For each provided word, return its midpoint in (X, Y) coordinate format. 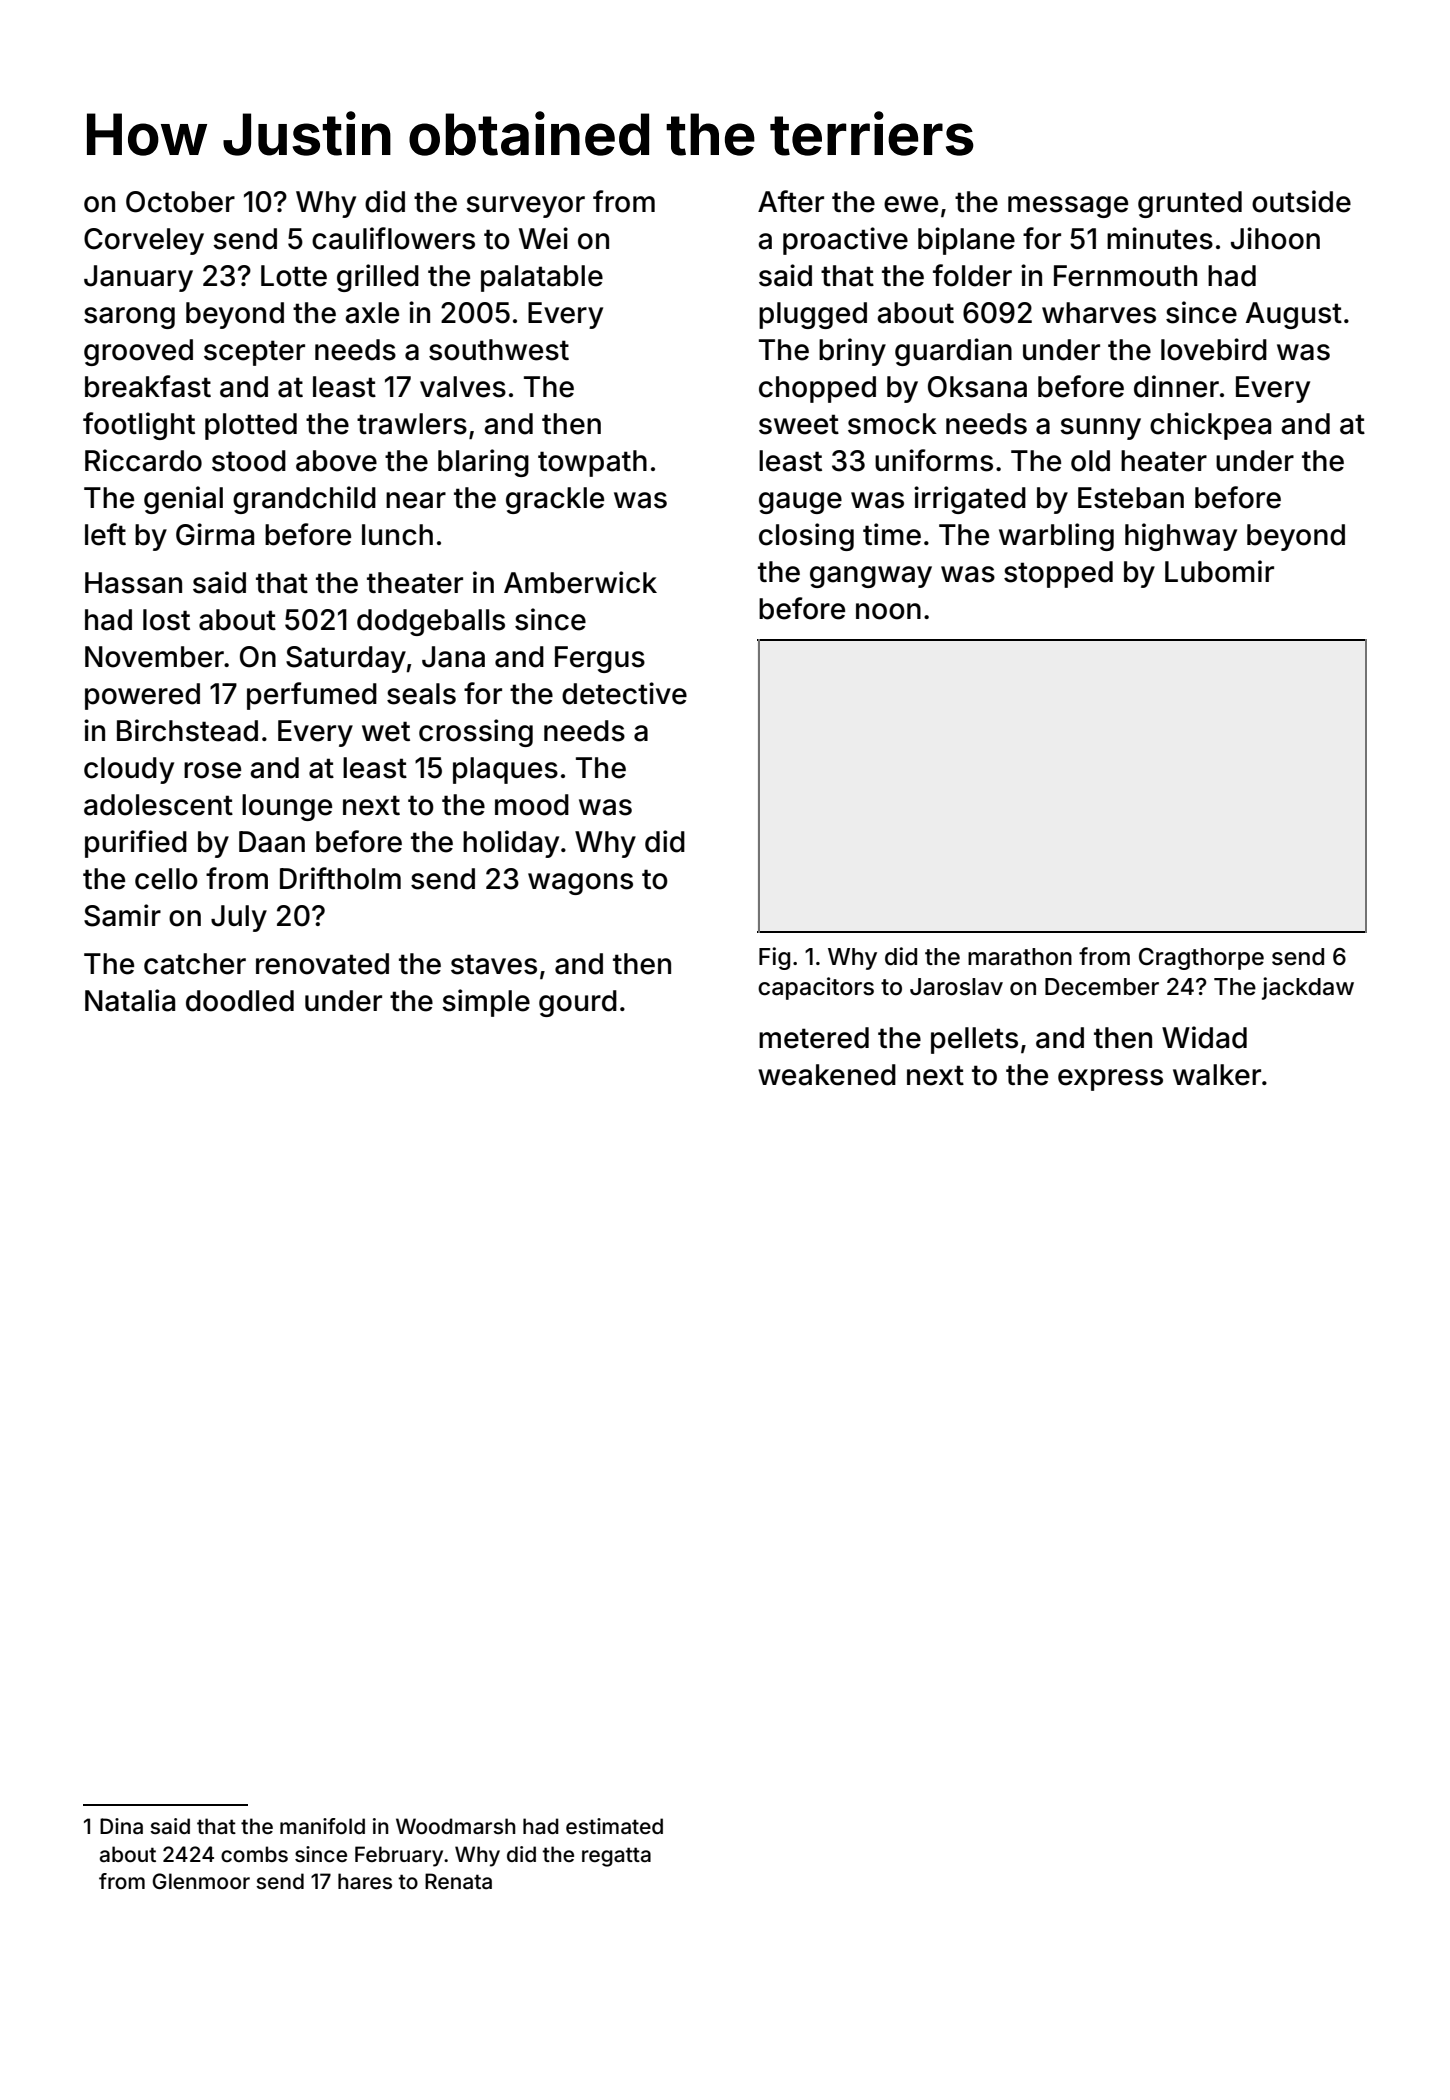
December (1102, 987)
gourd (578, 1003)
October (180, 202)
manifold (322, 1826)
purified (136, 844)
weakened (827, 1075)
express (1110, 1080)
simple (486, 1003)
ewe (911, 204)
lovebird (1214, 349)
